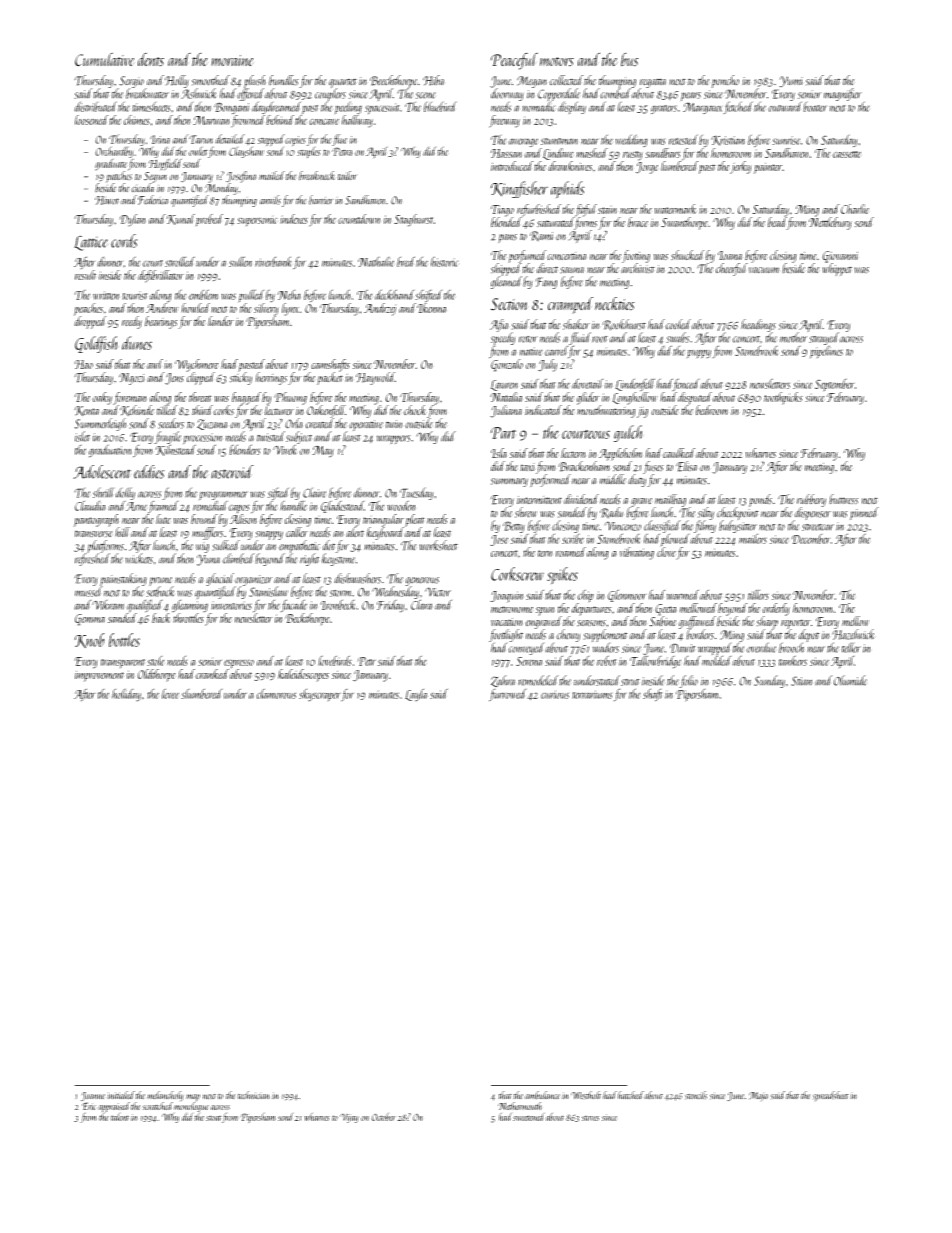 The image size is (952, 1233). What do you see at coordinates (434, 80) in the screenshot?
I see `Hiba` at bounding box center [434, 80].
